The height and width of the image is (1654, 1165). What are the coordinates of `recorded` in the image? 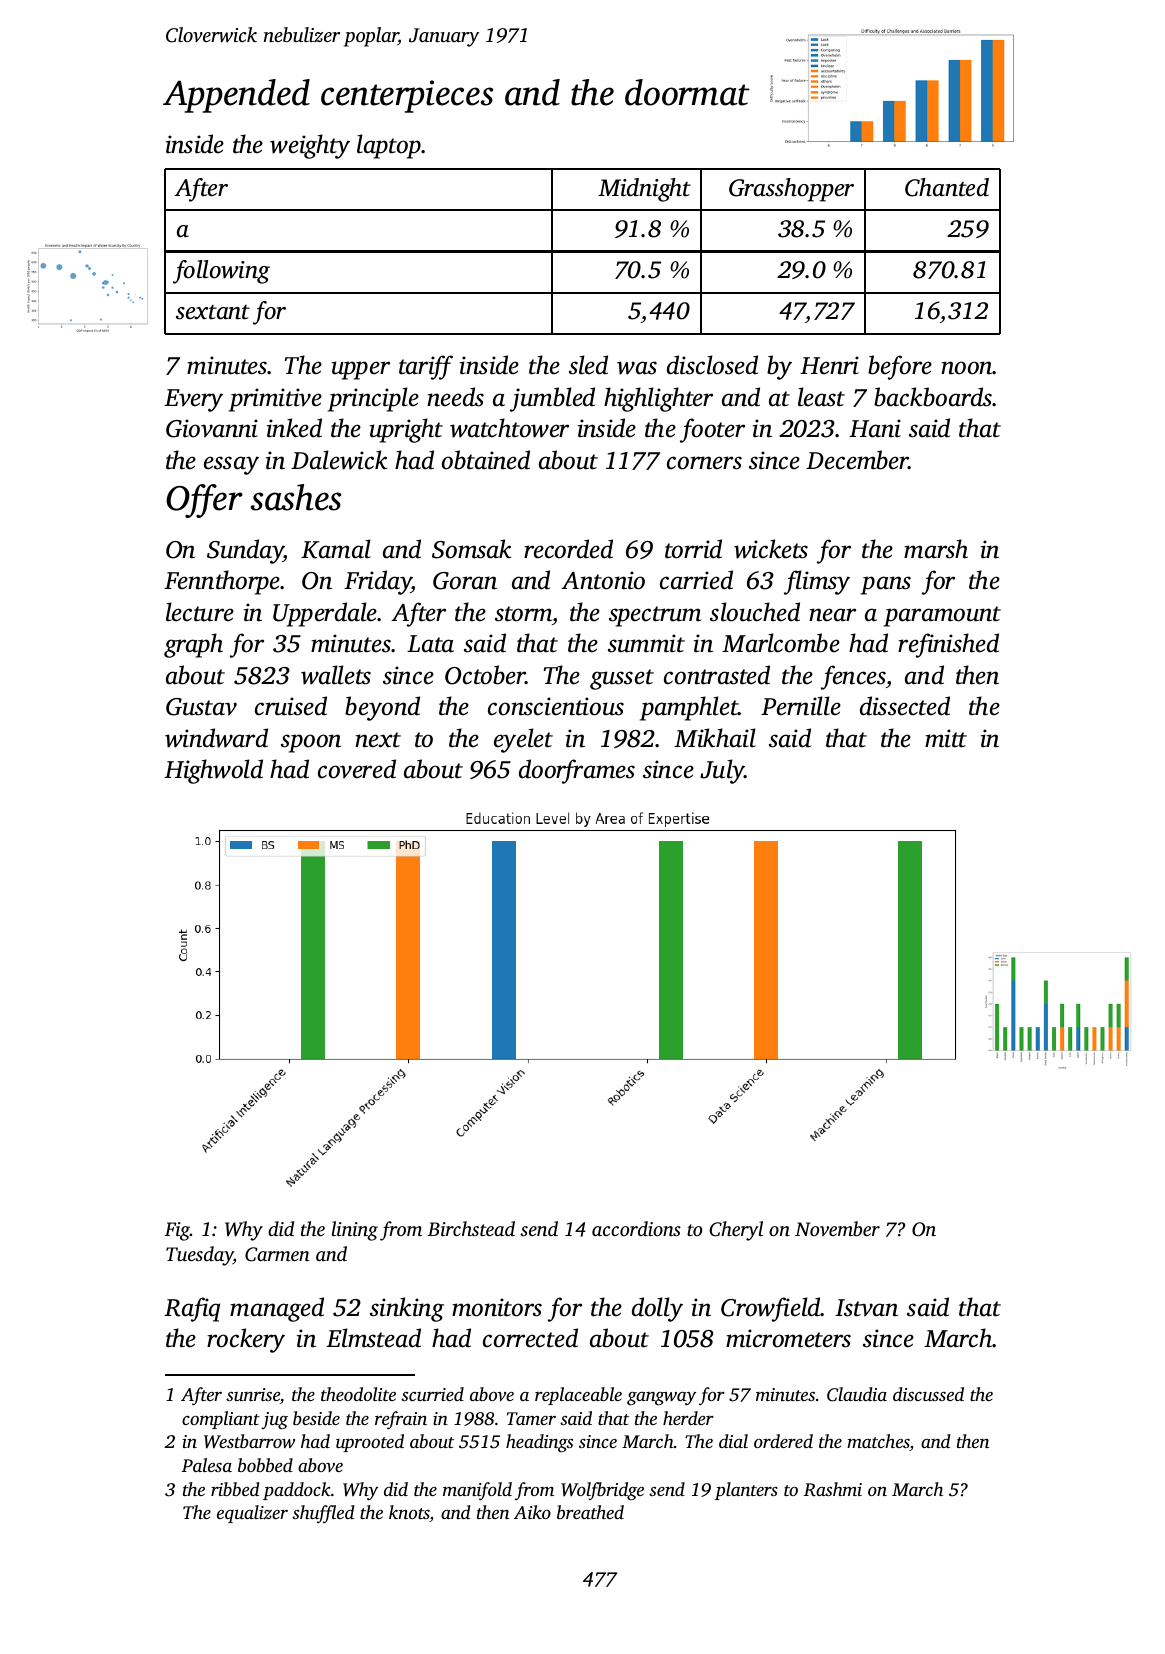 It's located at (568, 549).
